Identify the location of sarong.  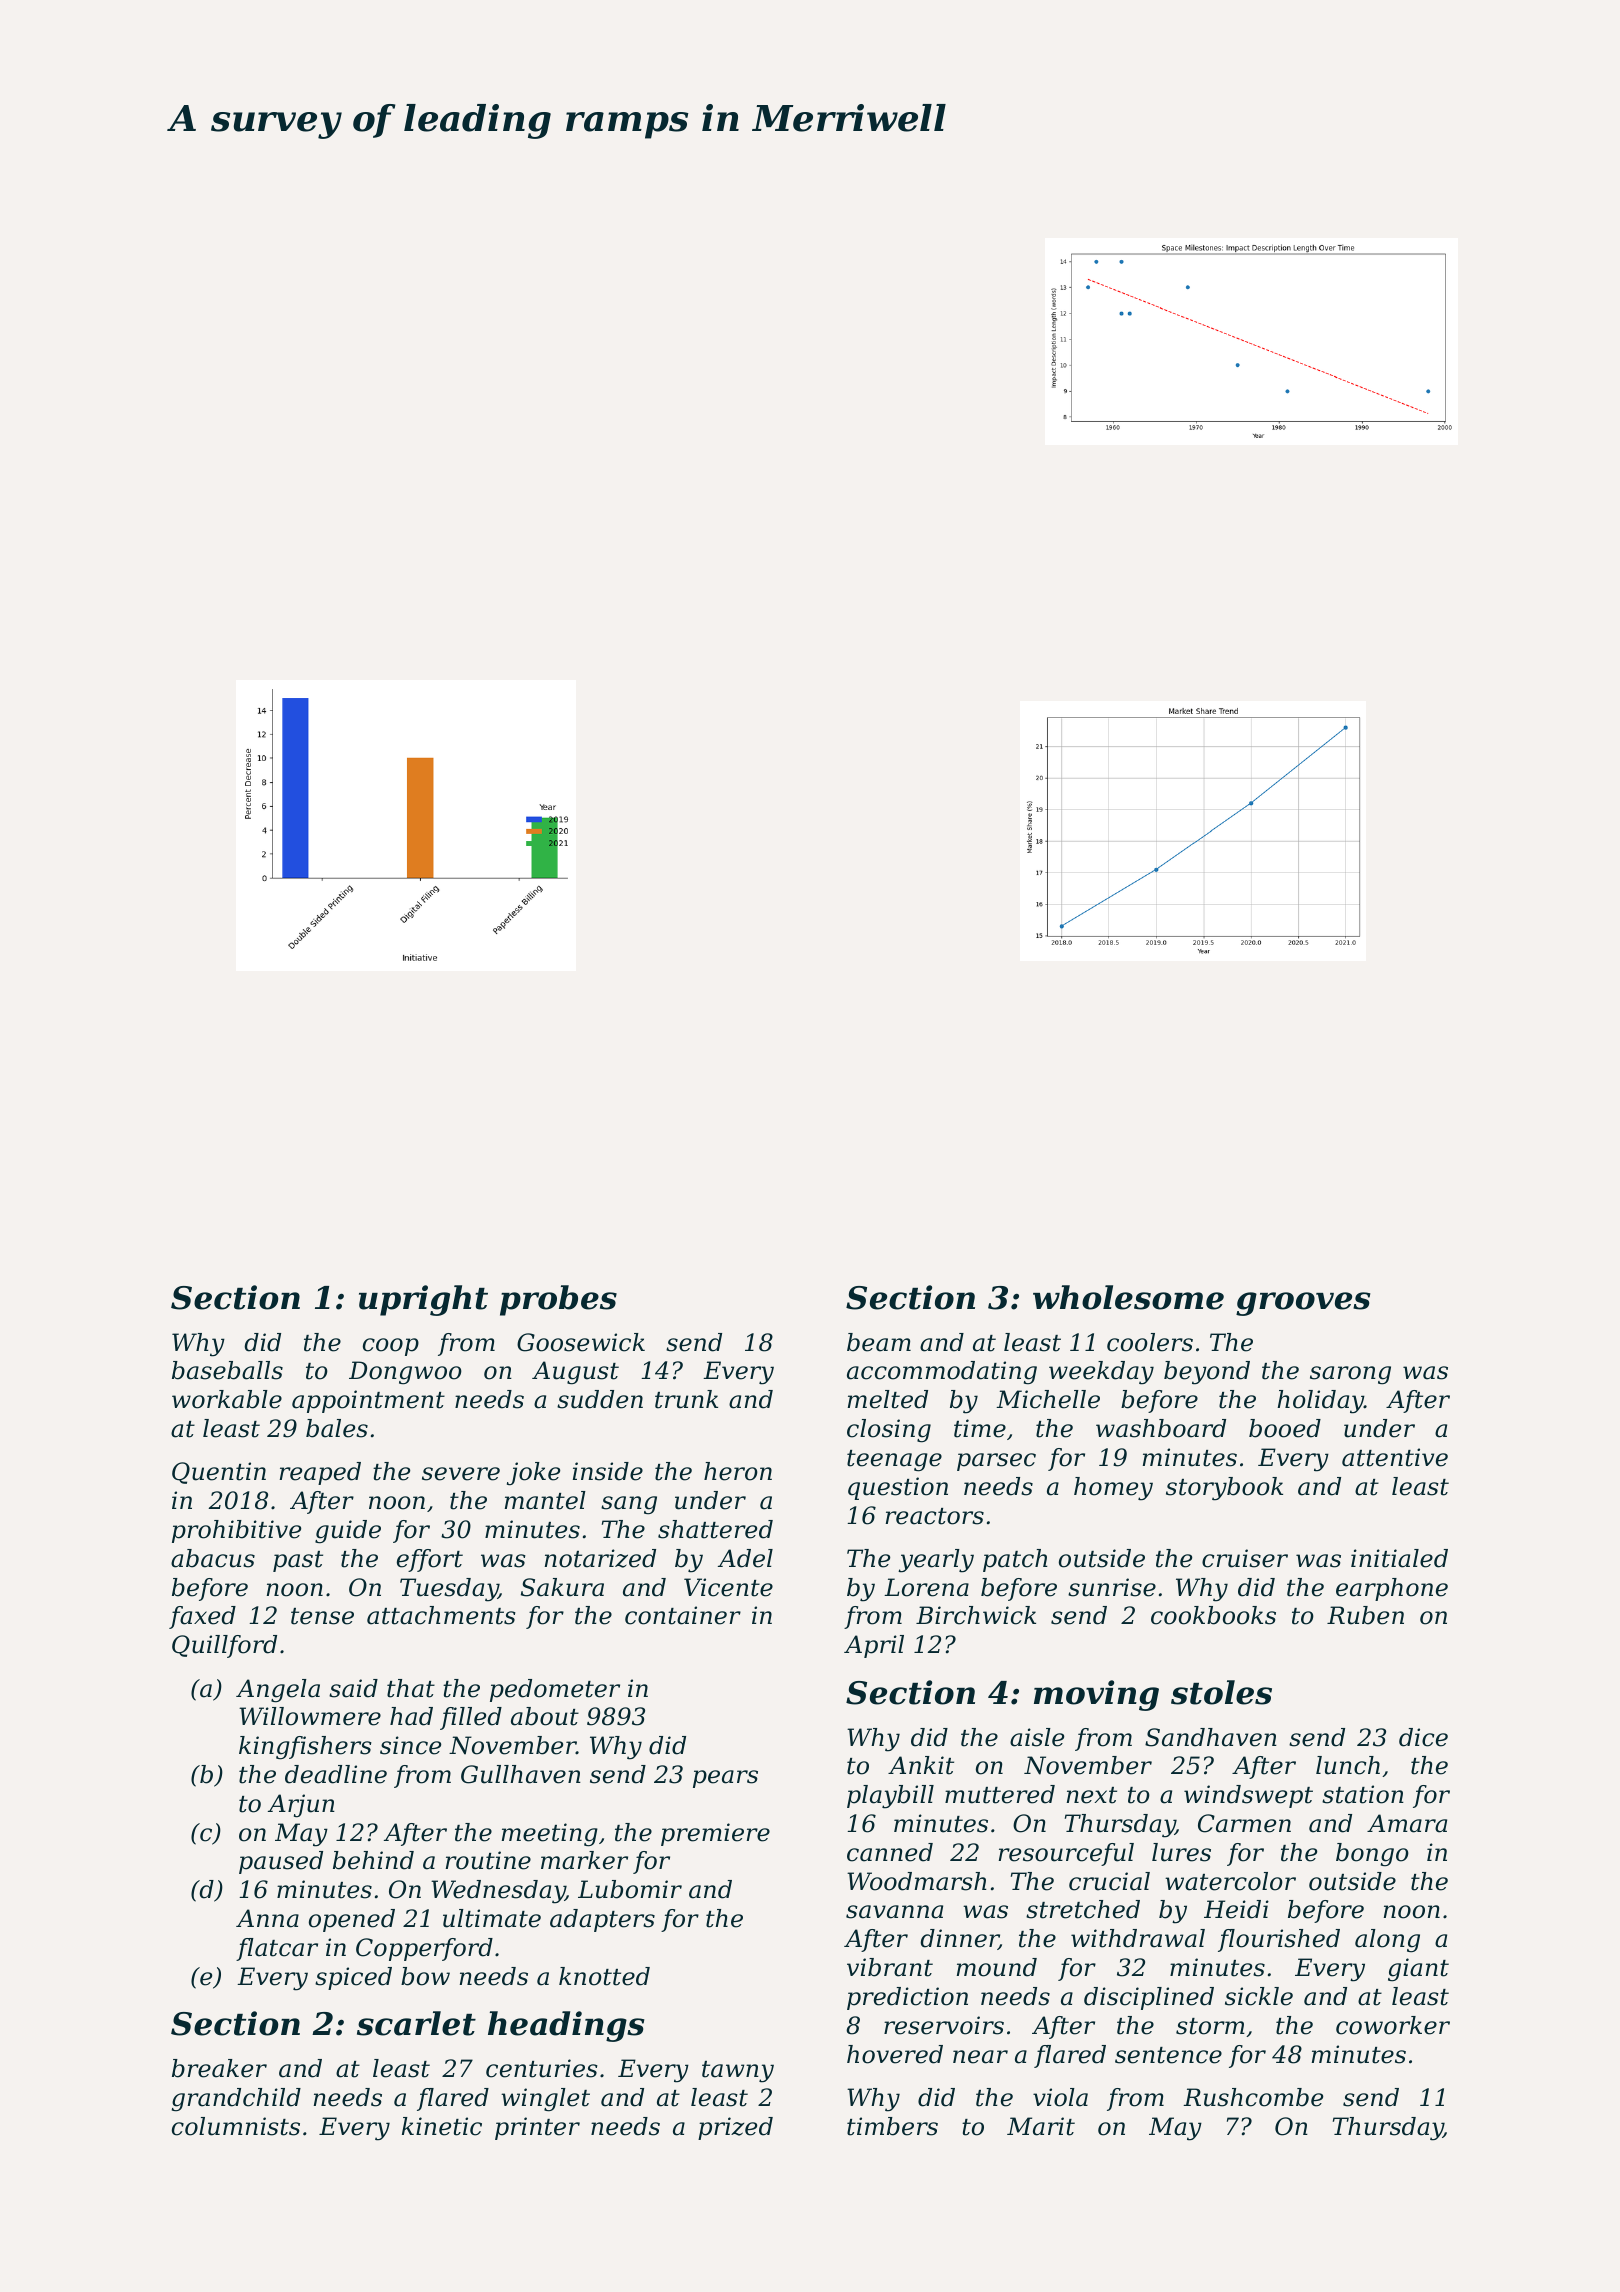
(1350, 1375).
